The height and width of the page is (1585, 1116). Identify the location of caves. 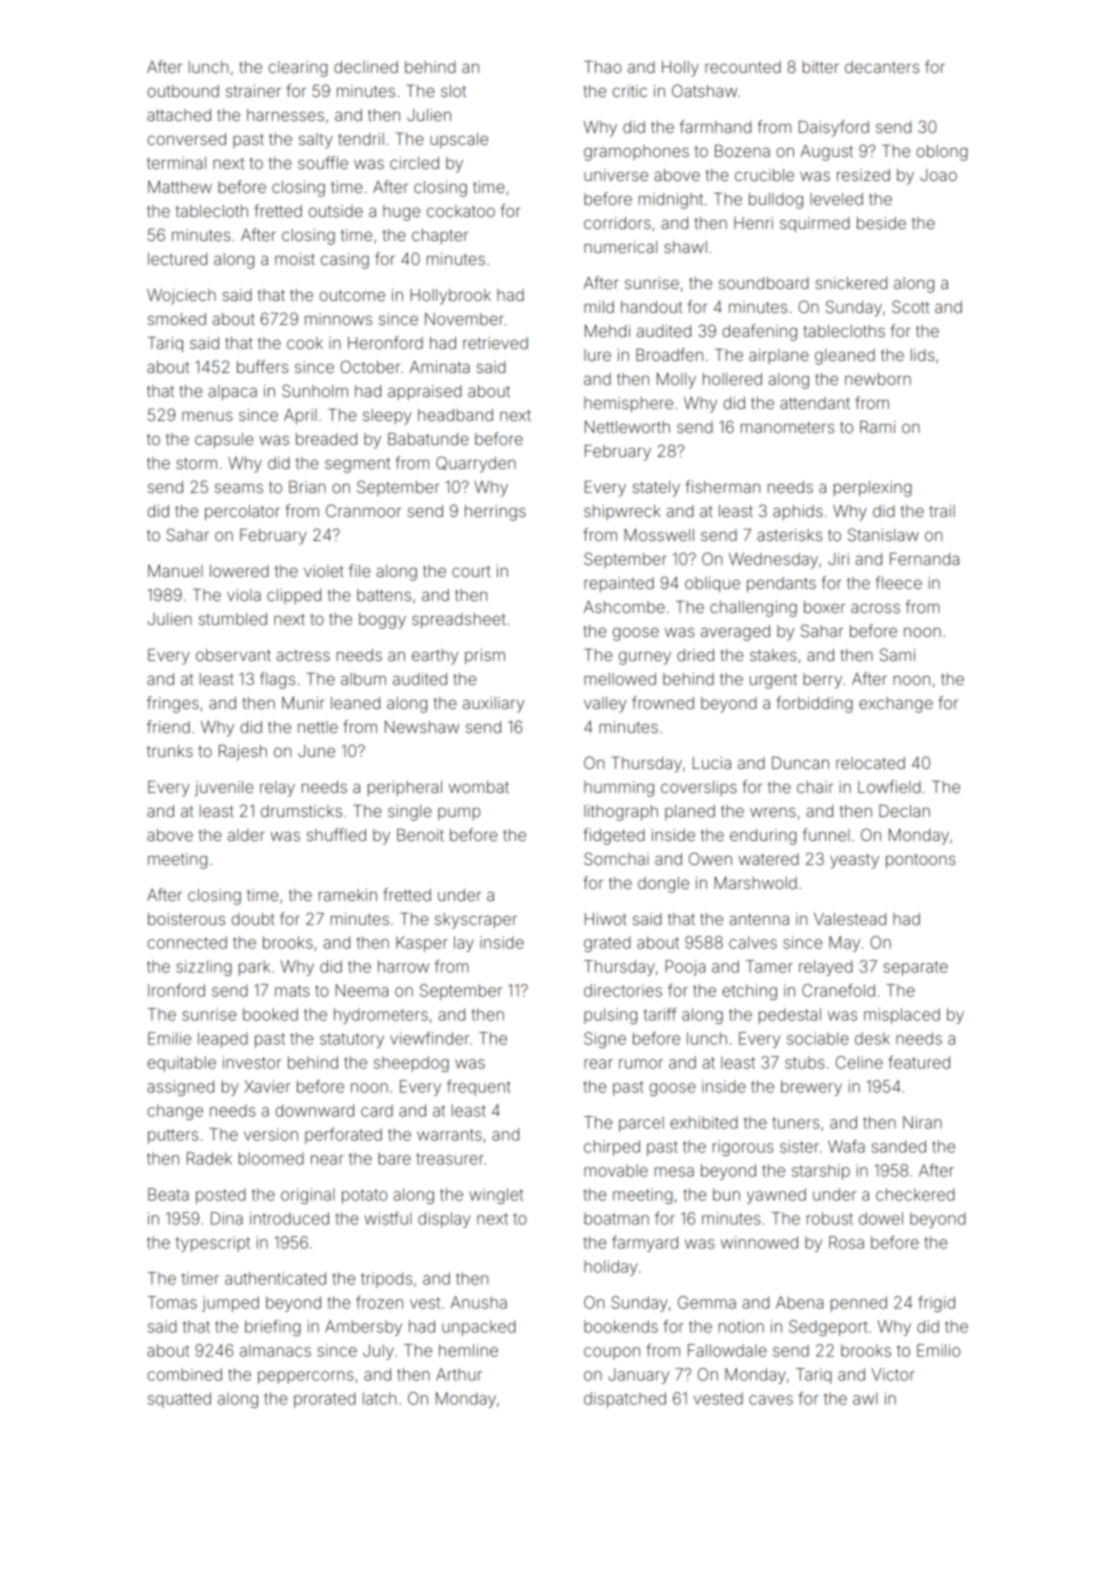
(771, 1400).
